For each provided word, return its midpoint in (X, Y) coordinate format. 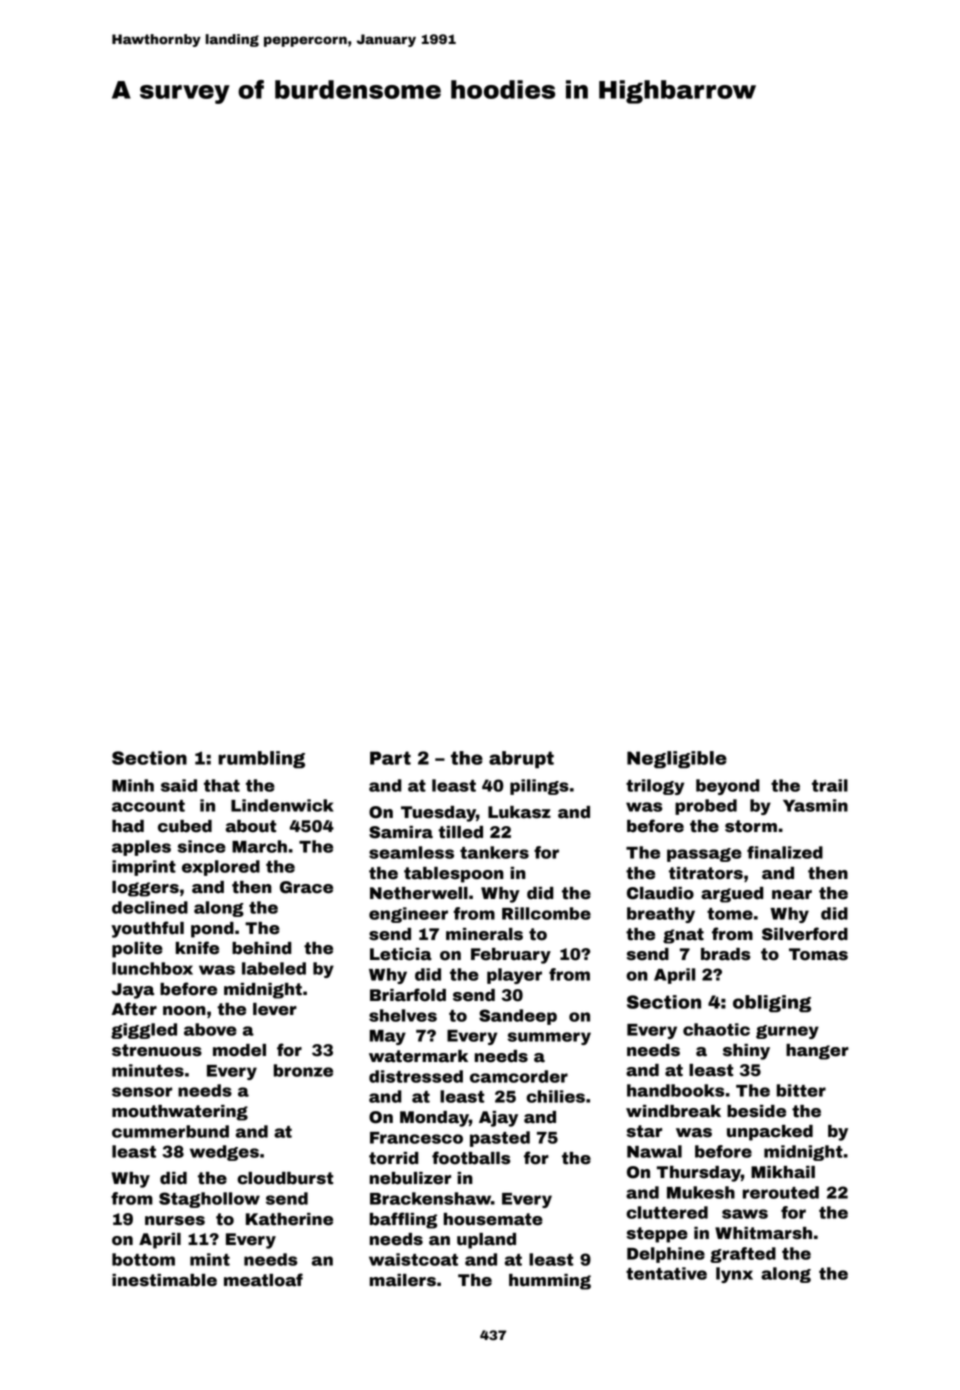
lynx (734, 1275)
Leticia (401, 954)
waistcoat (413, 1259)
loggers (145, 889)
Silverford (805, 934)
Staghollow (209, 1200)
